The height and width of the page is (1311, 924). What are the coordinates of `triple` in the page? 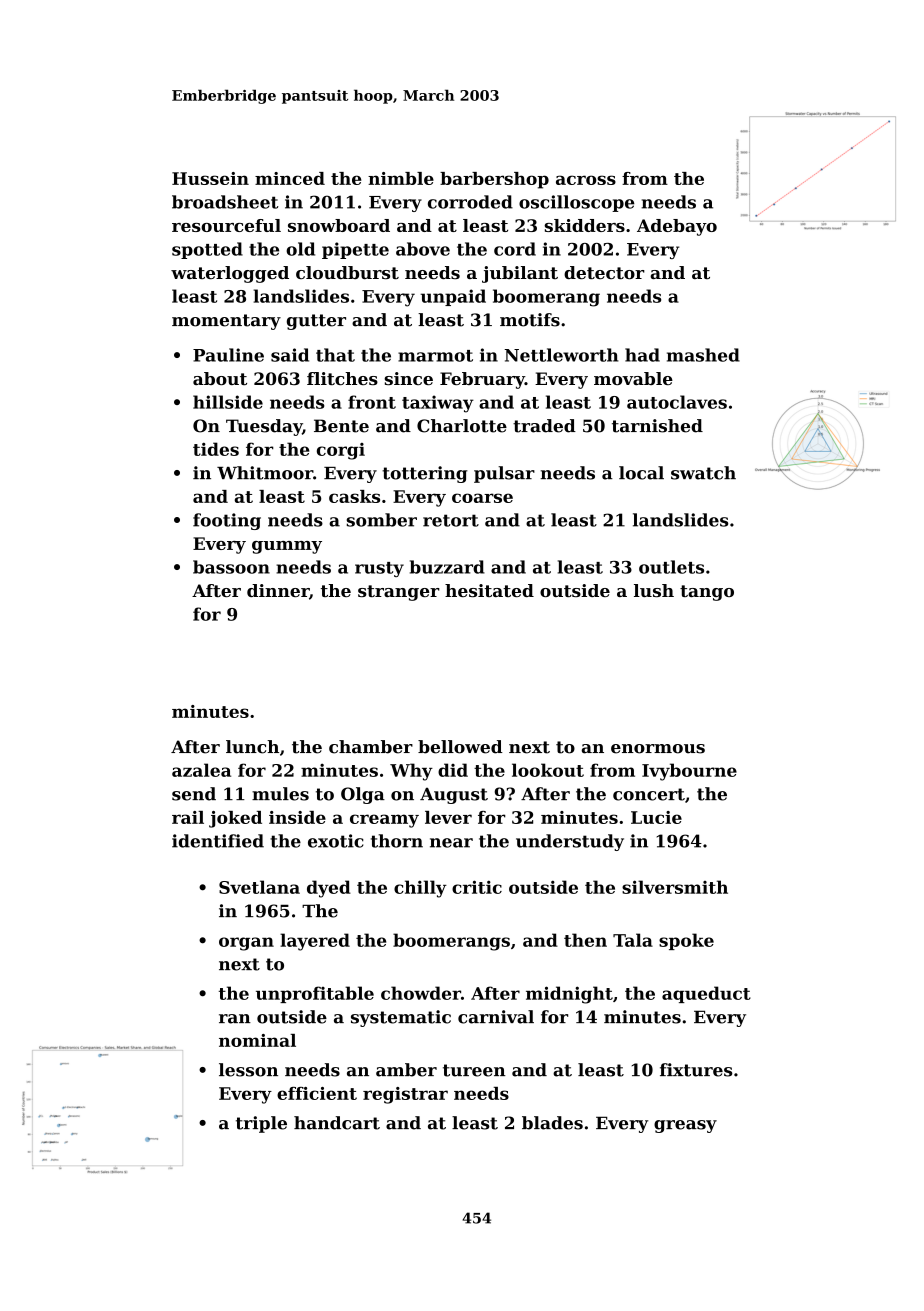 It's located at (261, 1124).
